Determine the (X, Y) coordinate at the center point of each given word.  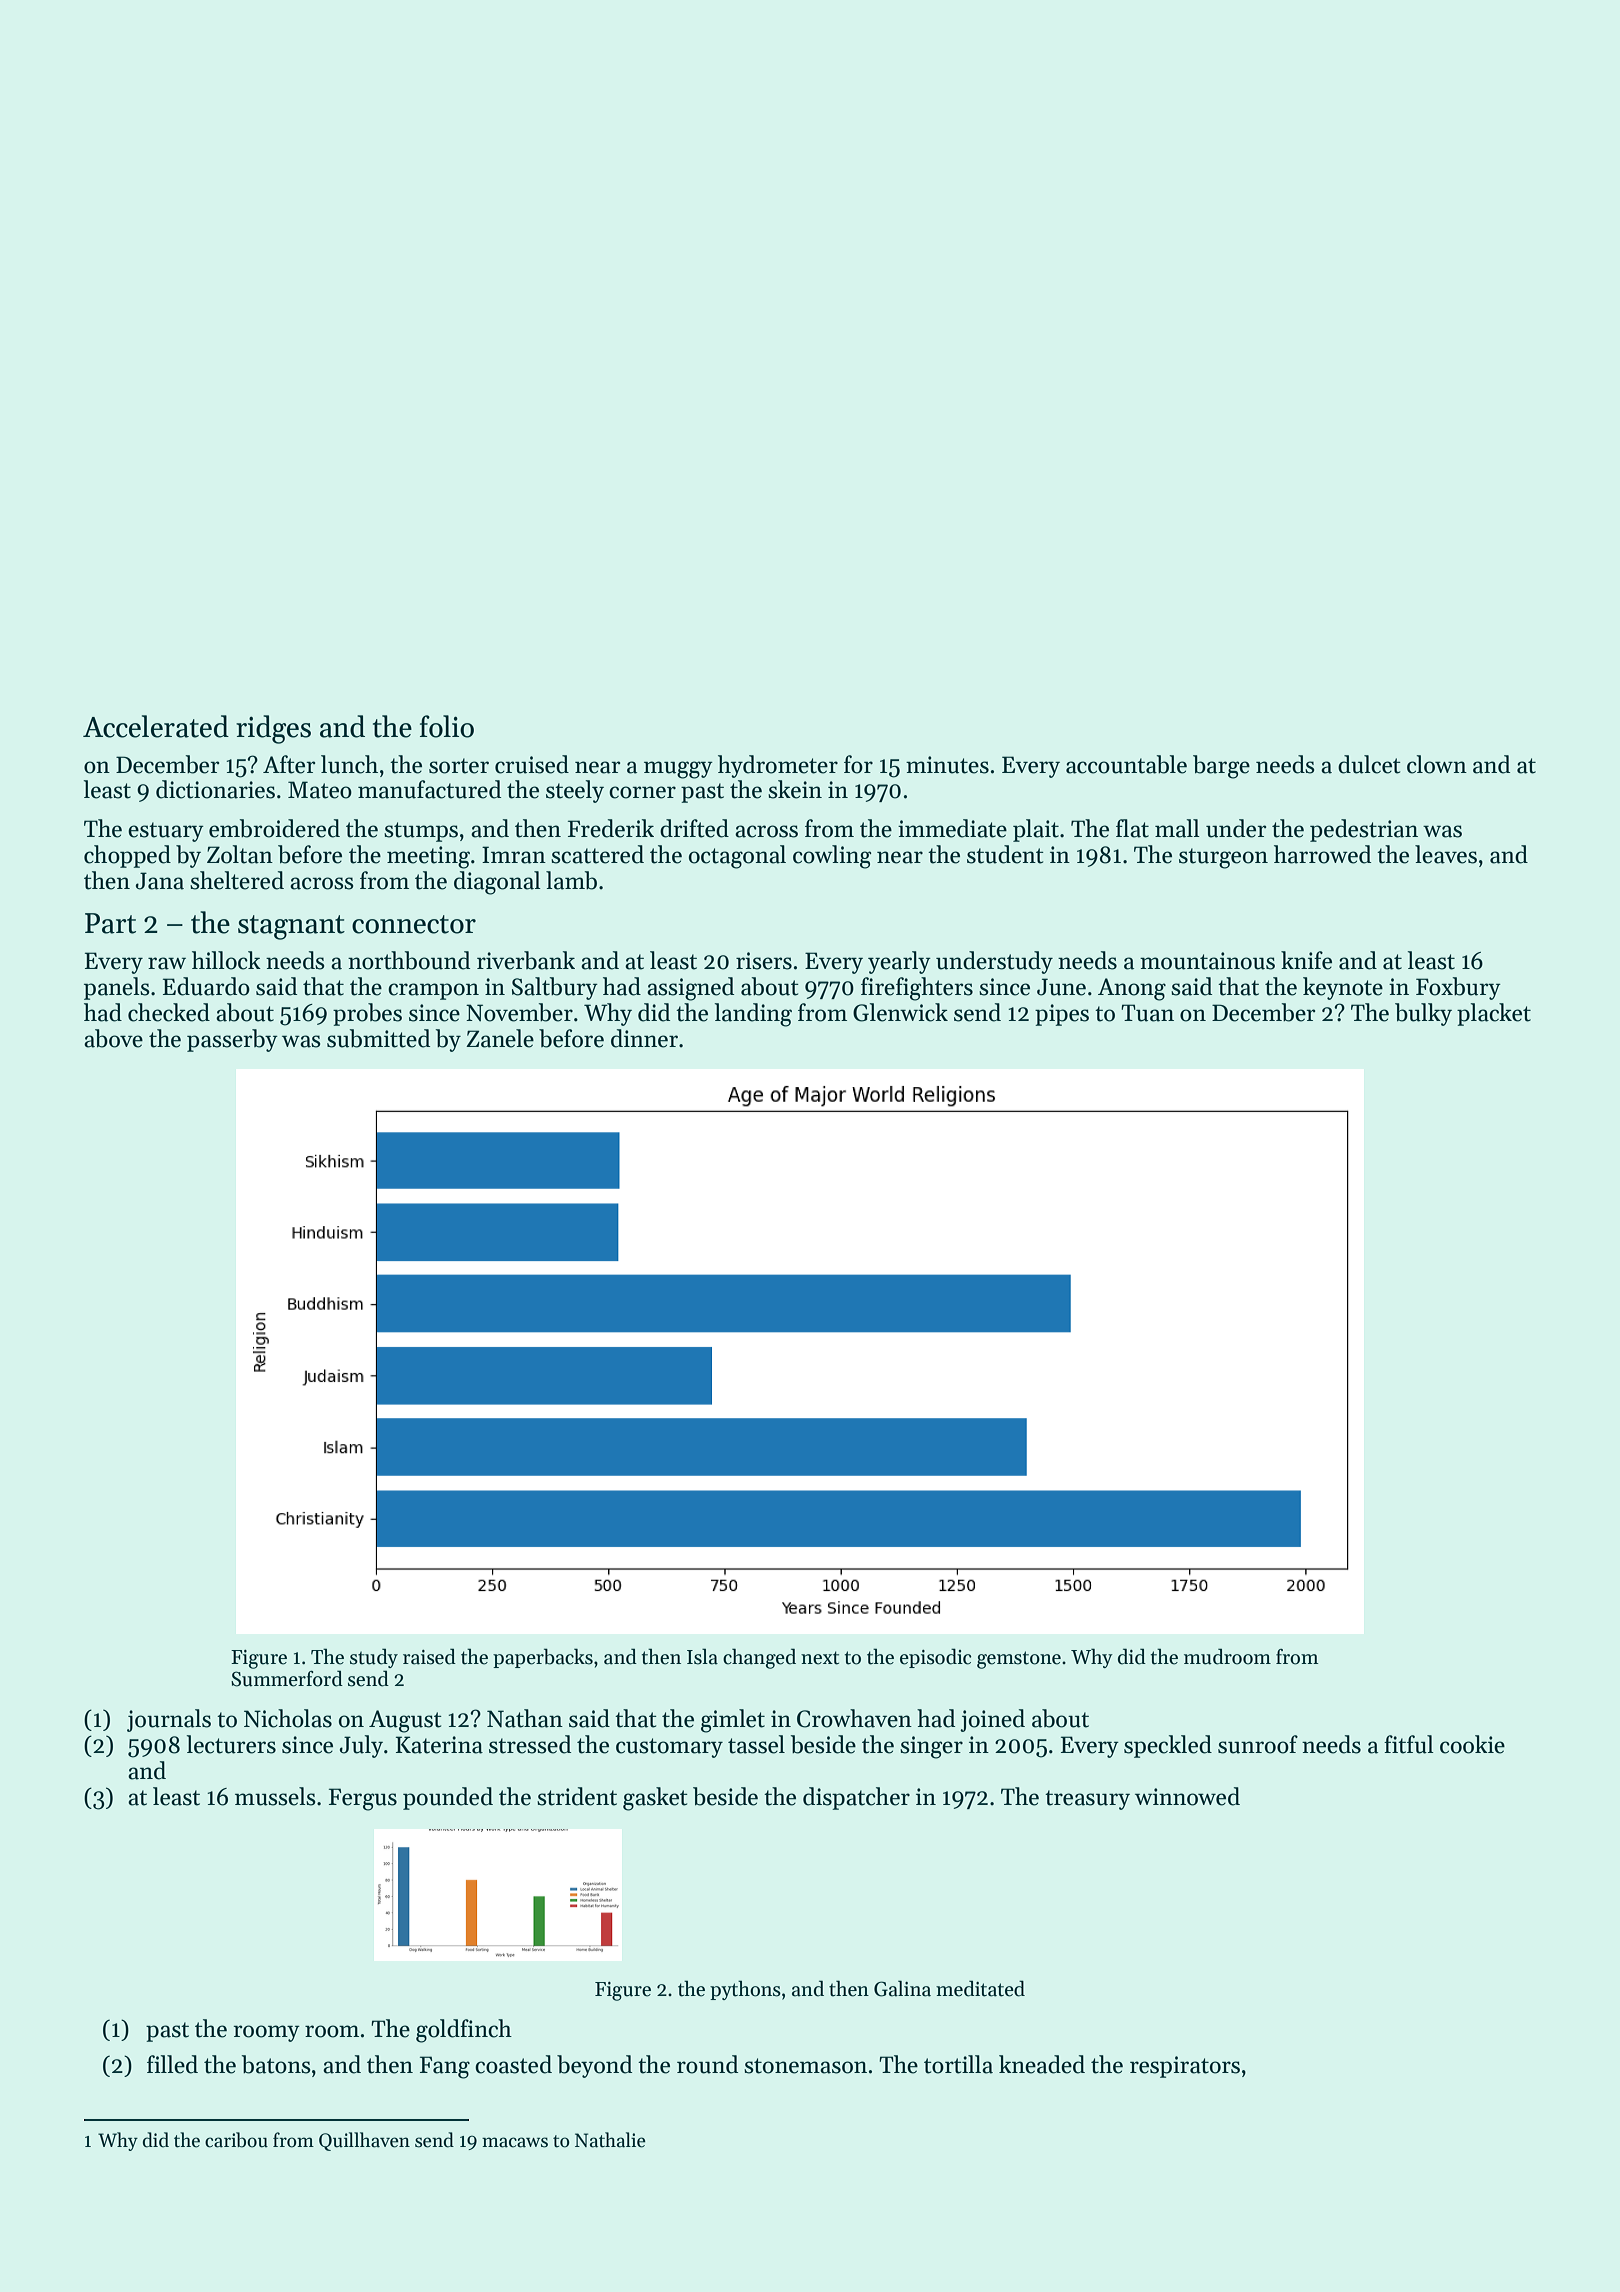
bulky (1423, 1014)
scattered (597, 854)
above (113, 1038)
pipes (1062, 1015)
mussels (275, 1796)
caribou (236, 2140)
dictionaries (215, 789)
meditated (980, 1988)
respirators (1185, 2067)
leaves (1446, 854)
